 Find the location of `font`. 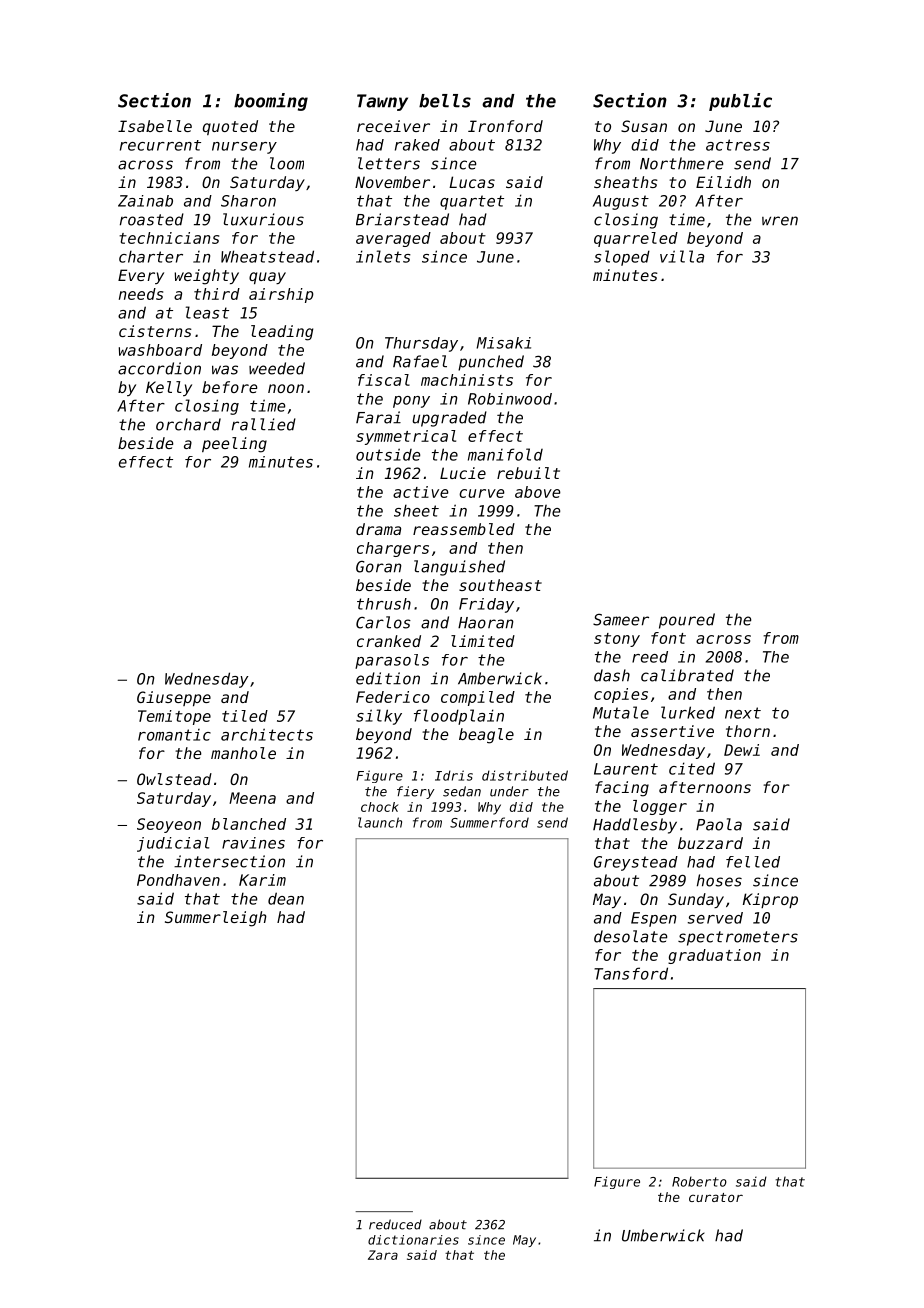

font is located at coordinates (668, 638).
